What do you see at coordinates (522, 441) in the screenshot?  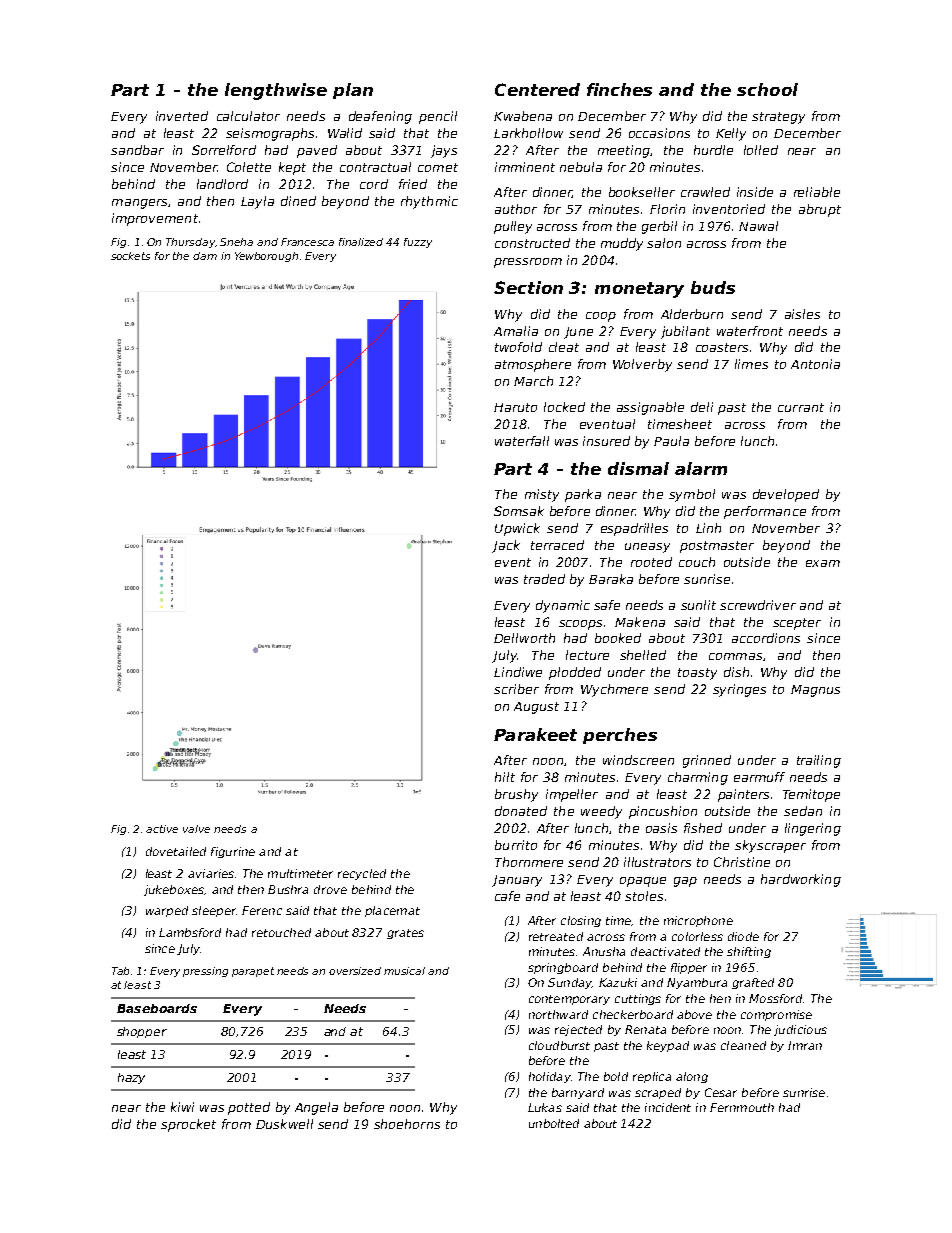 I see `waterfall` at bounding box center [522, 441].
